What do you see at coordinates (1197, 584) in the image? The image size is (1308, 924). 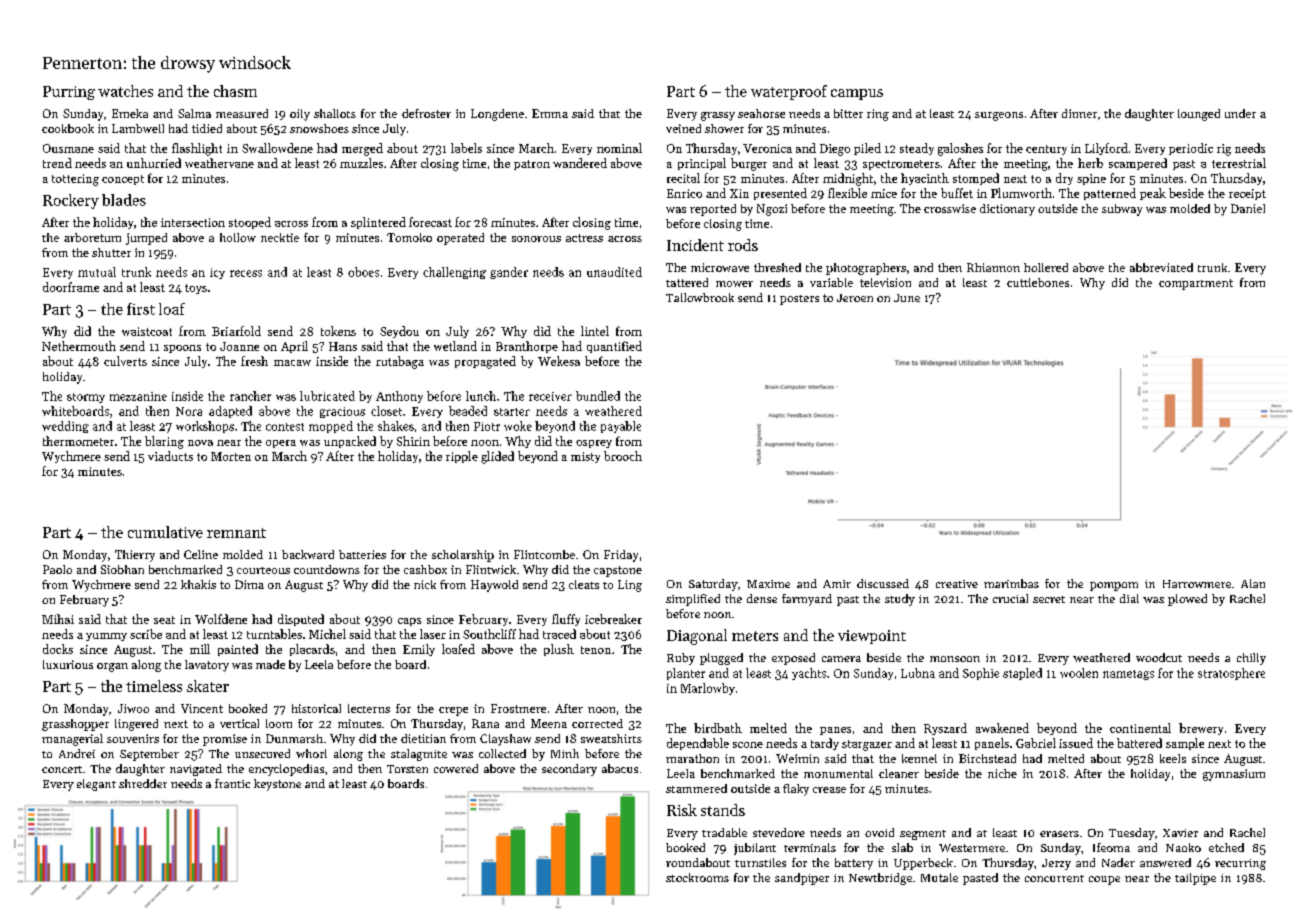 I see `Harrowmere` at bounding box center [1197, 584].
